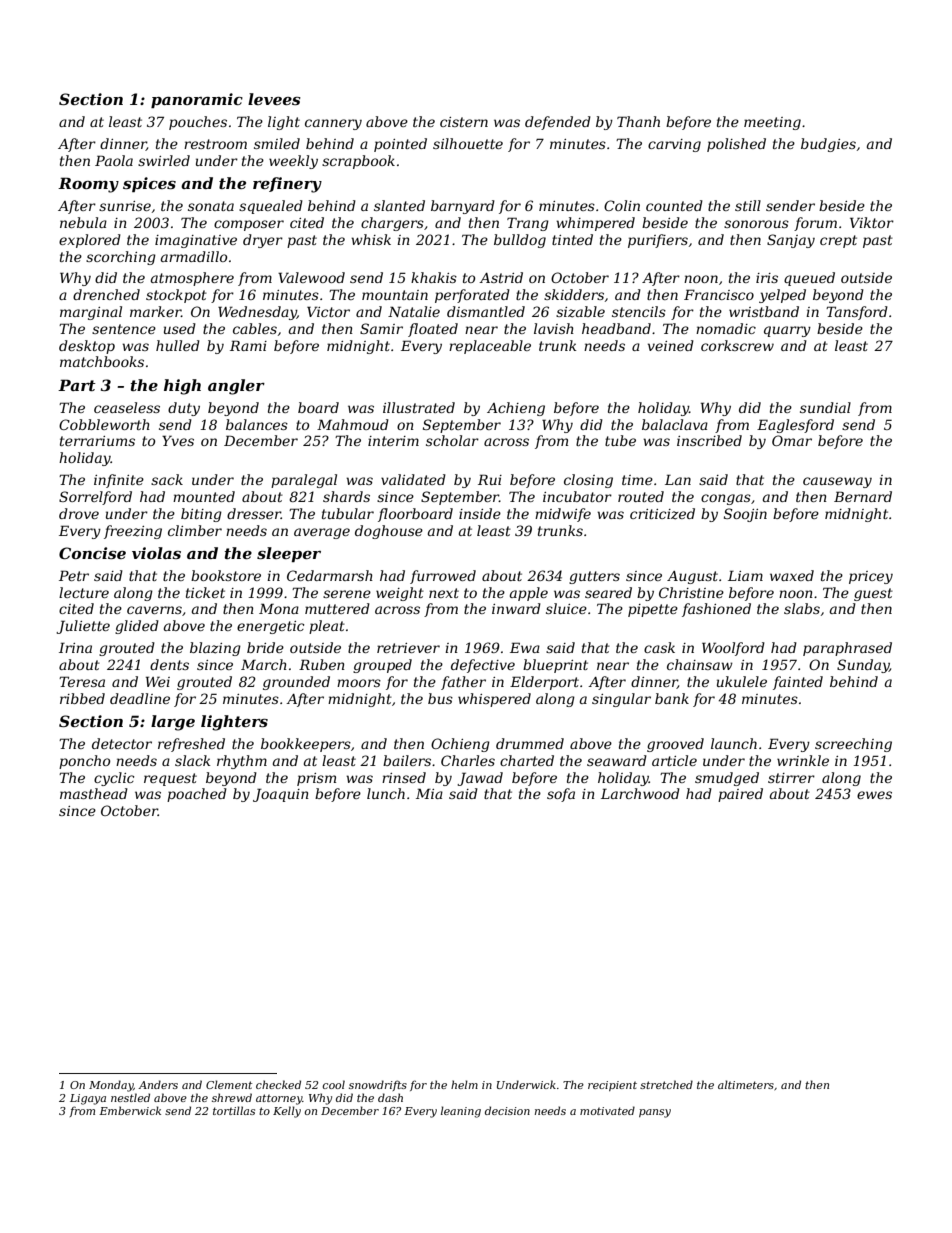 This document has height=1233, width=952. Describe the element at coordinates (88, 1099) in the document. I see `Ligaya` at that location.
